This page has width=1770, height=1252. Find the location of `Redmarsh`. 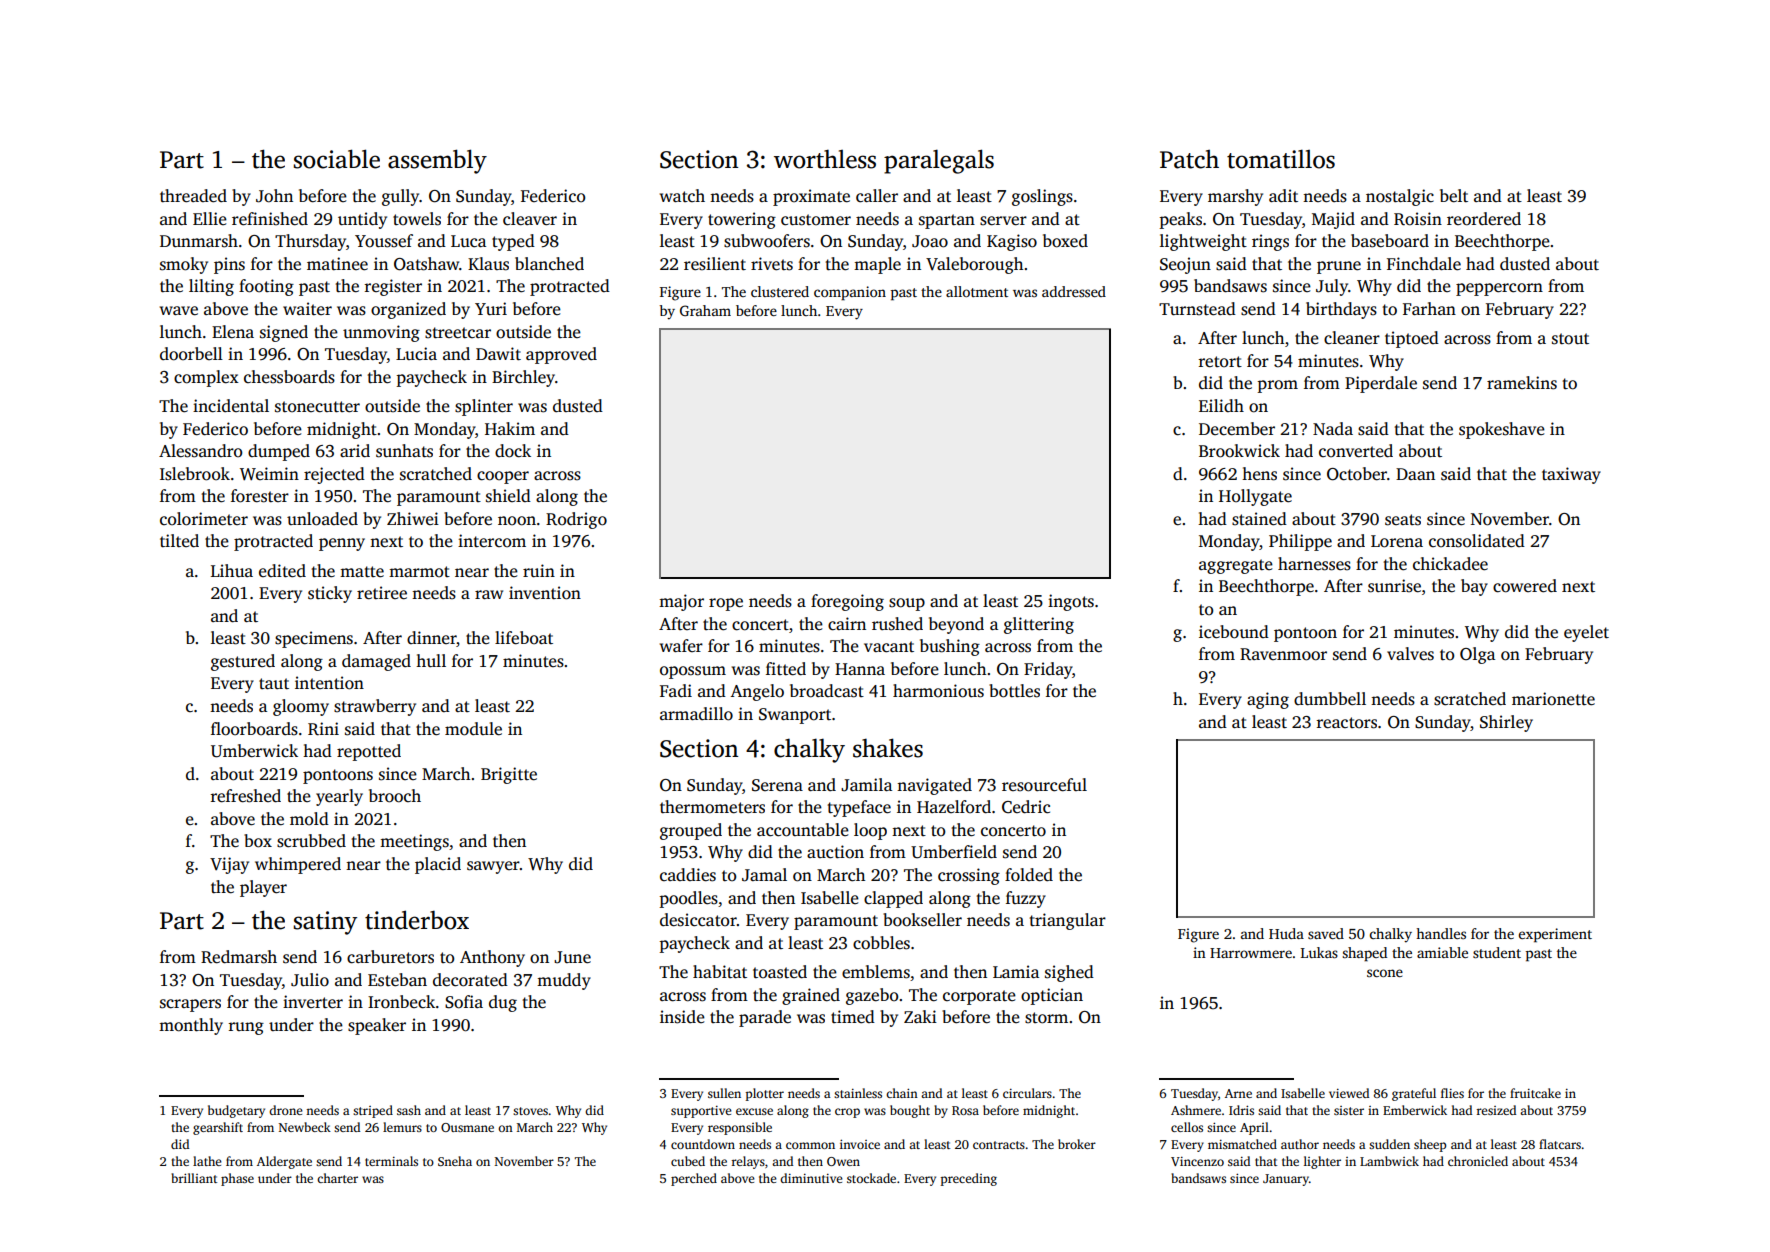

Redmarsh is located at coordinates (239, 957).
